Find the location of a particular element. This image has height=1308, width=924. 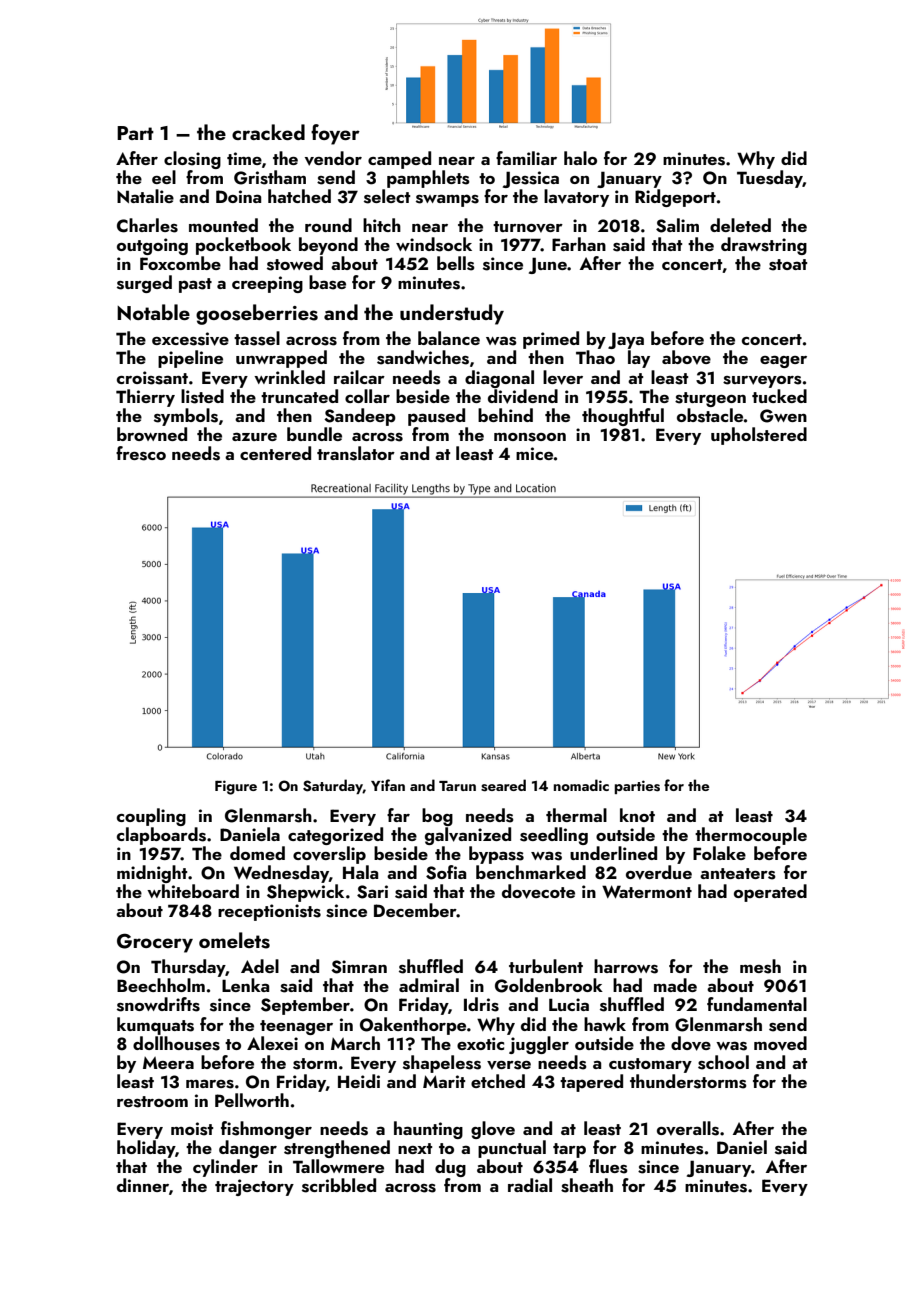

nomadic is located at coordinates (581, 785).
